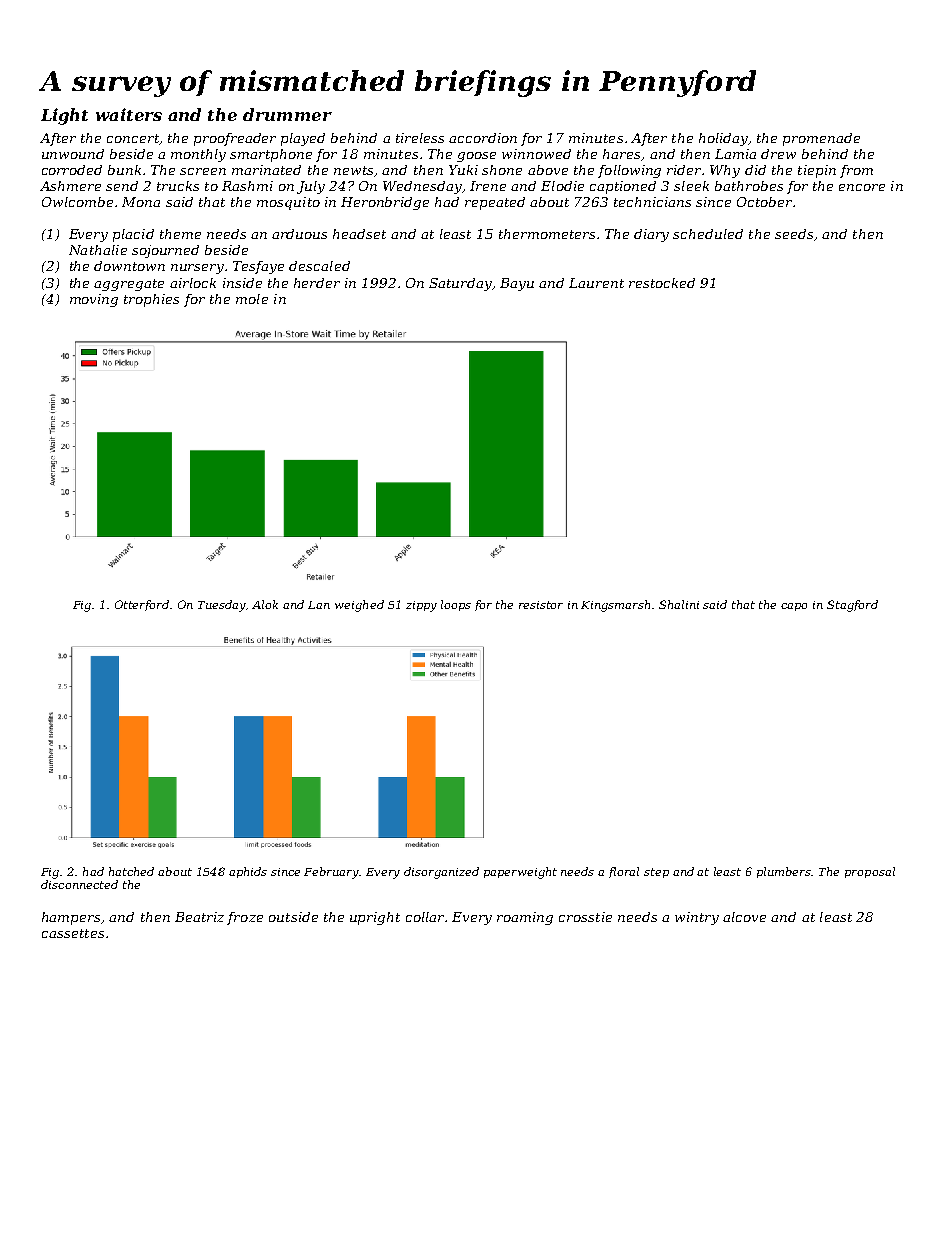 This document has height=1233, width=952. Describe the element at coordinates (151, 300) in the document. I see `trophies` at that location.
